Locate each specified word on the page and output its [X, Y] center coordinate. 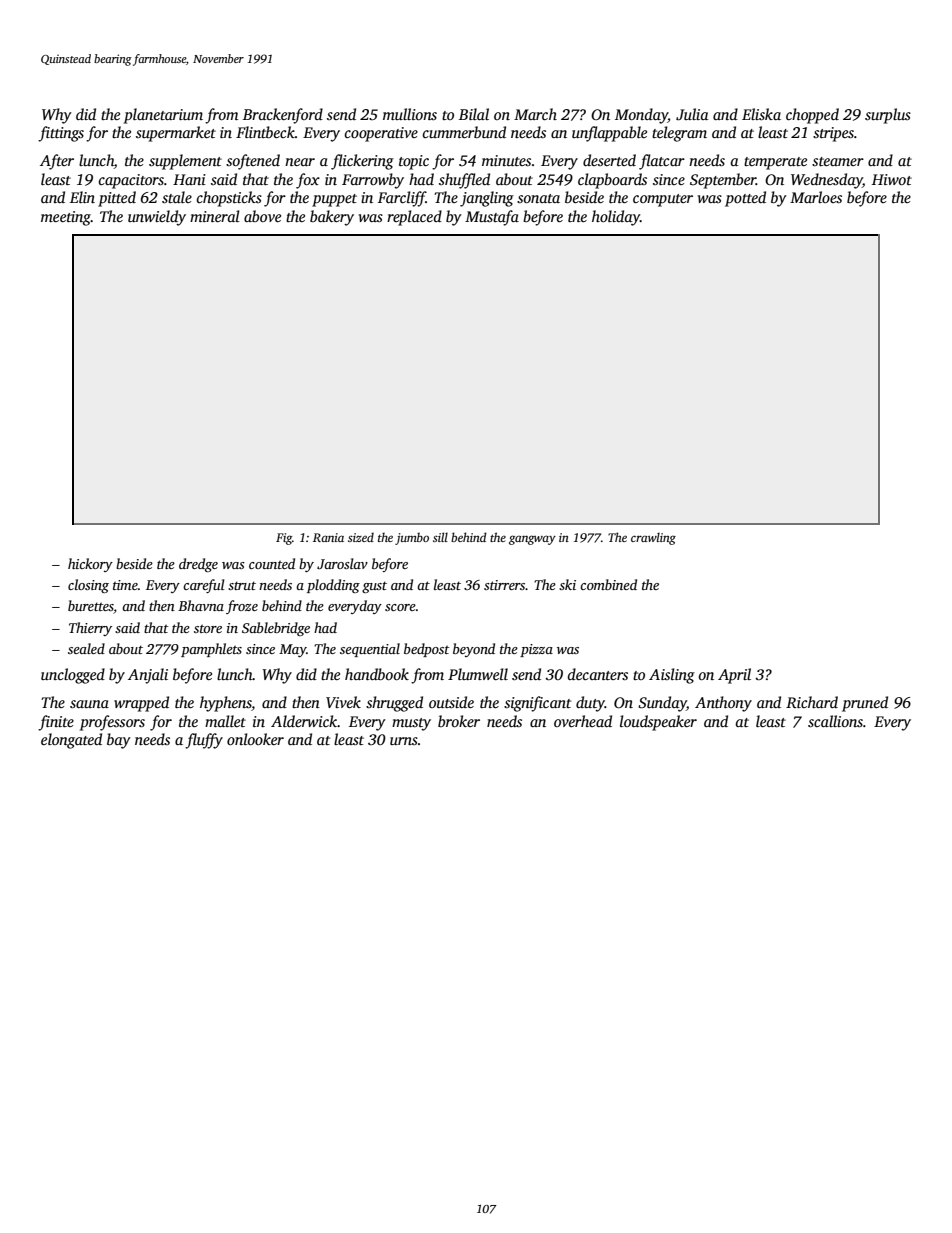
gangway [532, 540]
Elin [82, 197]
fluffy [204, 741]
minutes [506, 160]
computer [663, 200]
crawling [653, 538]
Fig [284, 539]
